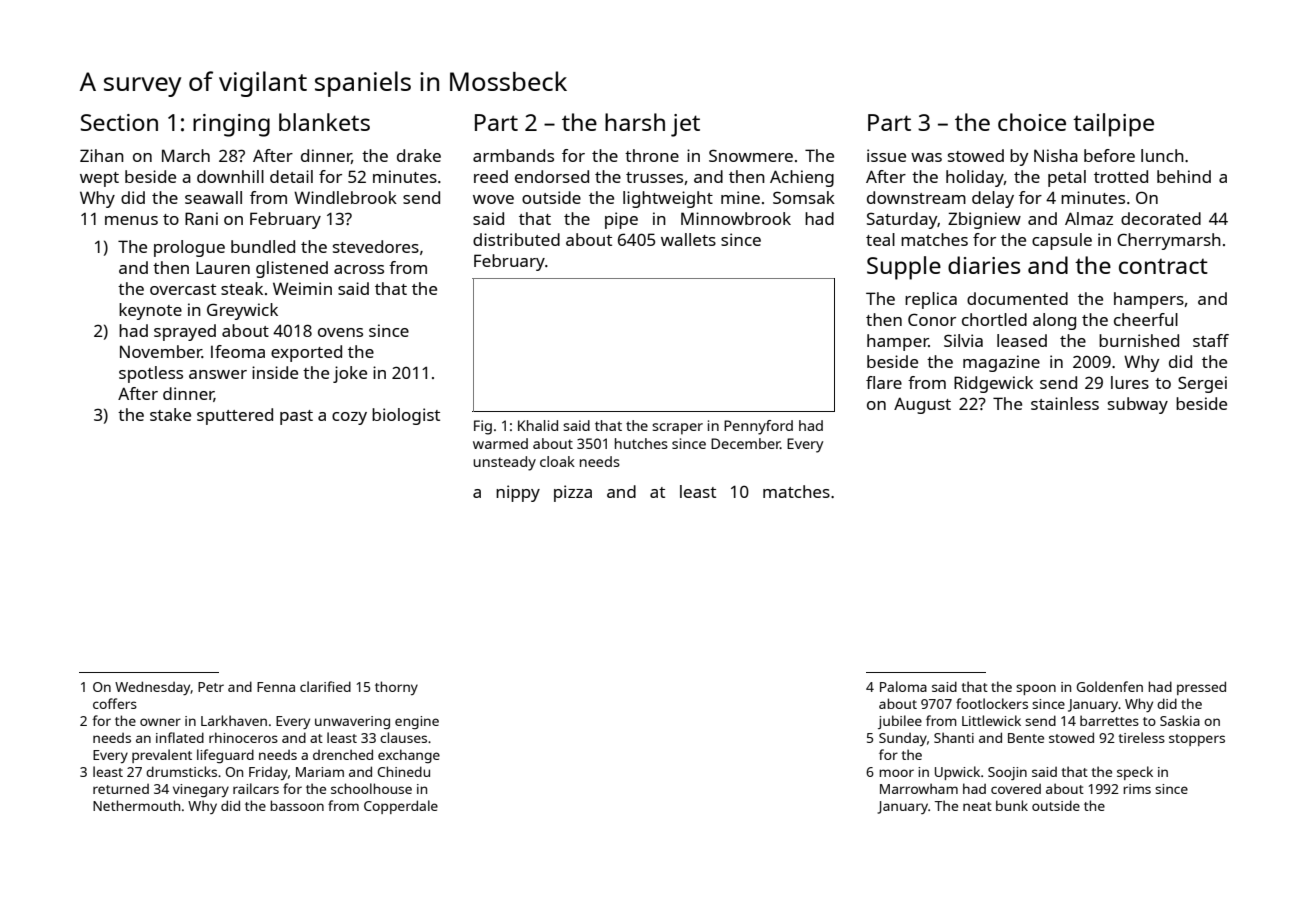 The height and width of the page is (924, 1308). Describe the element at coordinates (396, 688) in the page. I see `thorny` at that location.
